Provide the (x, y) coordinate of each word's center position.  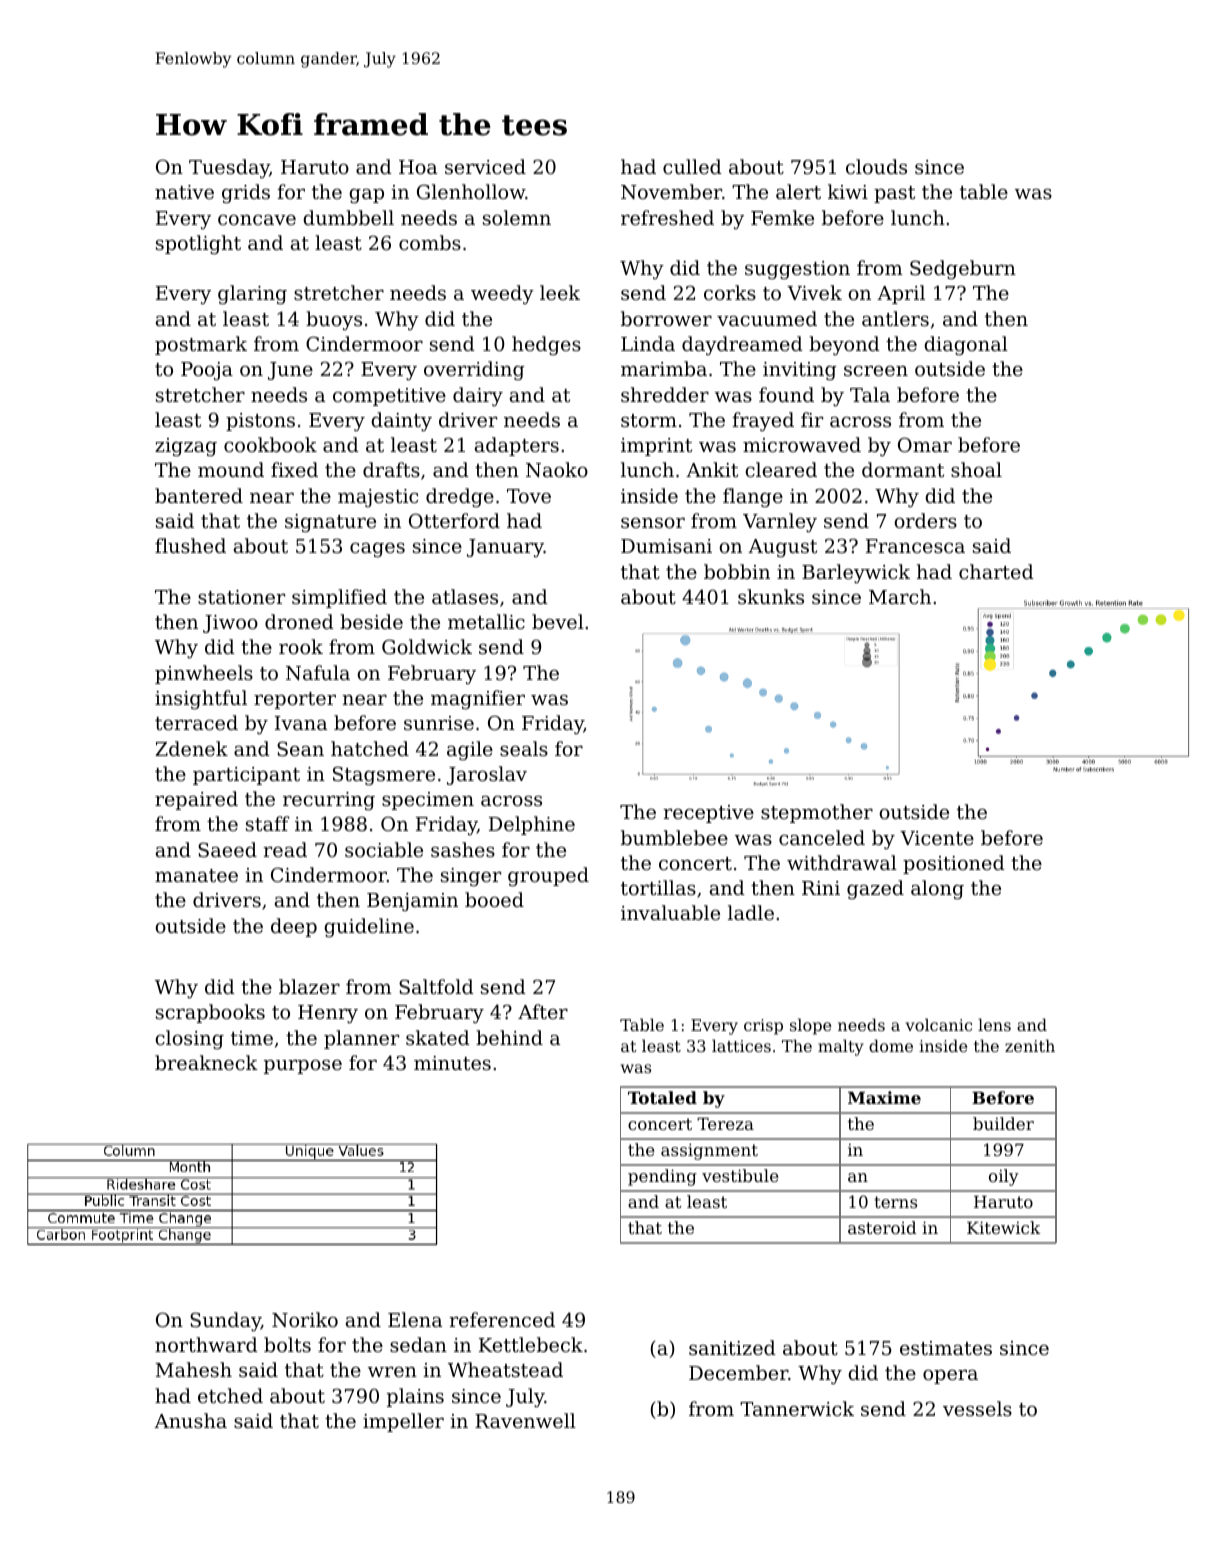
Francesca (915, 546)
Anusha (190, 1420)
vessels (977, 1408)
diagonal (966, 346)
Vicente (937, 838)
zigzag (186, 447)
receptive (708, 814)
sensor (653, 522)
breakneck (206, 1062)
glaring (252, 295)
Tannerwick (797, 1408)
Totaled (662, 1097)
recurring (329, 801)
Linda (648, 343)
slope (810, 1026)
